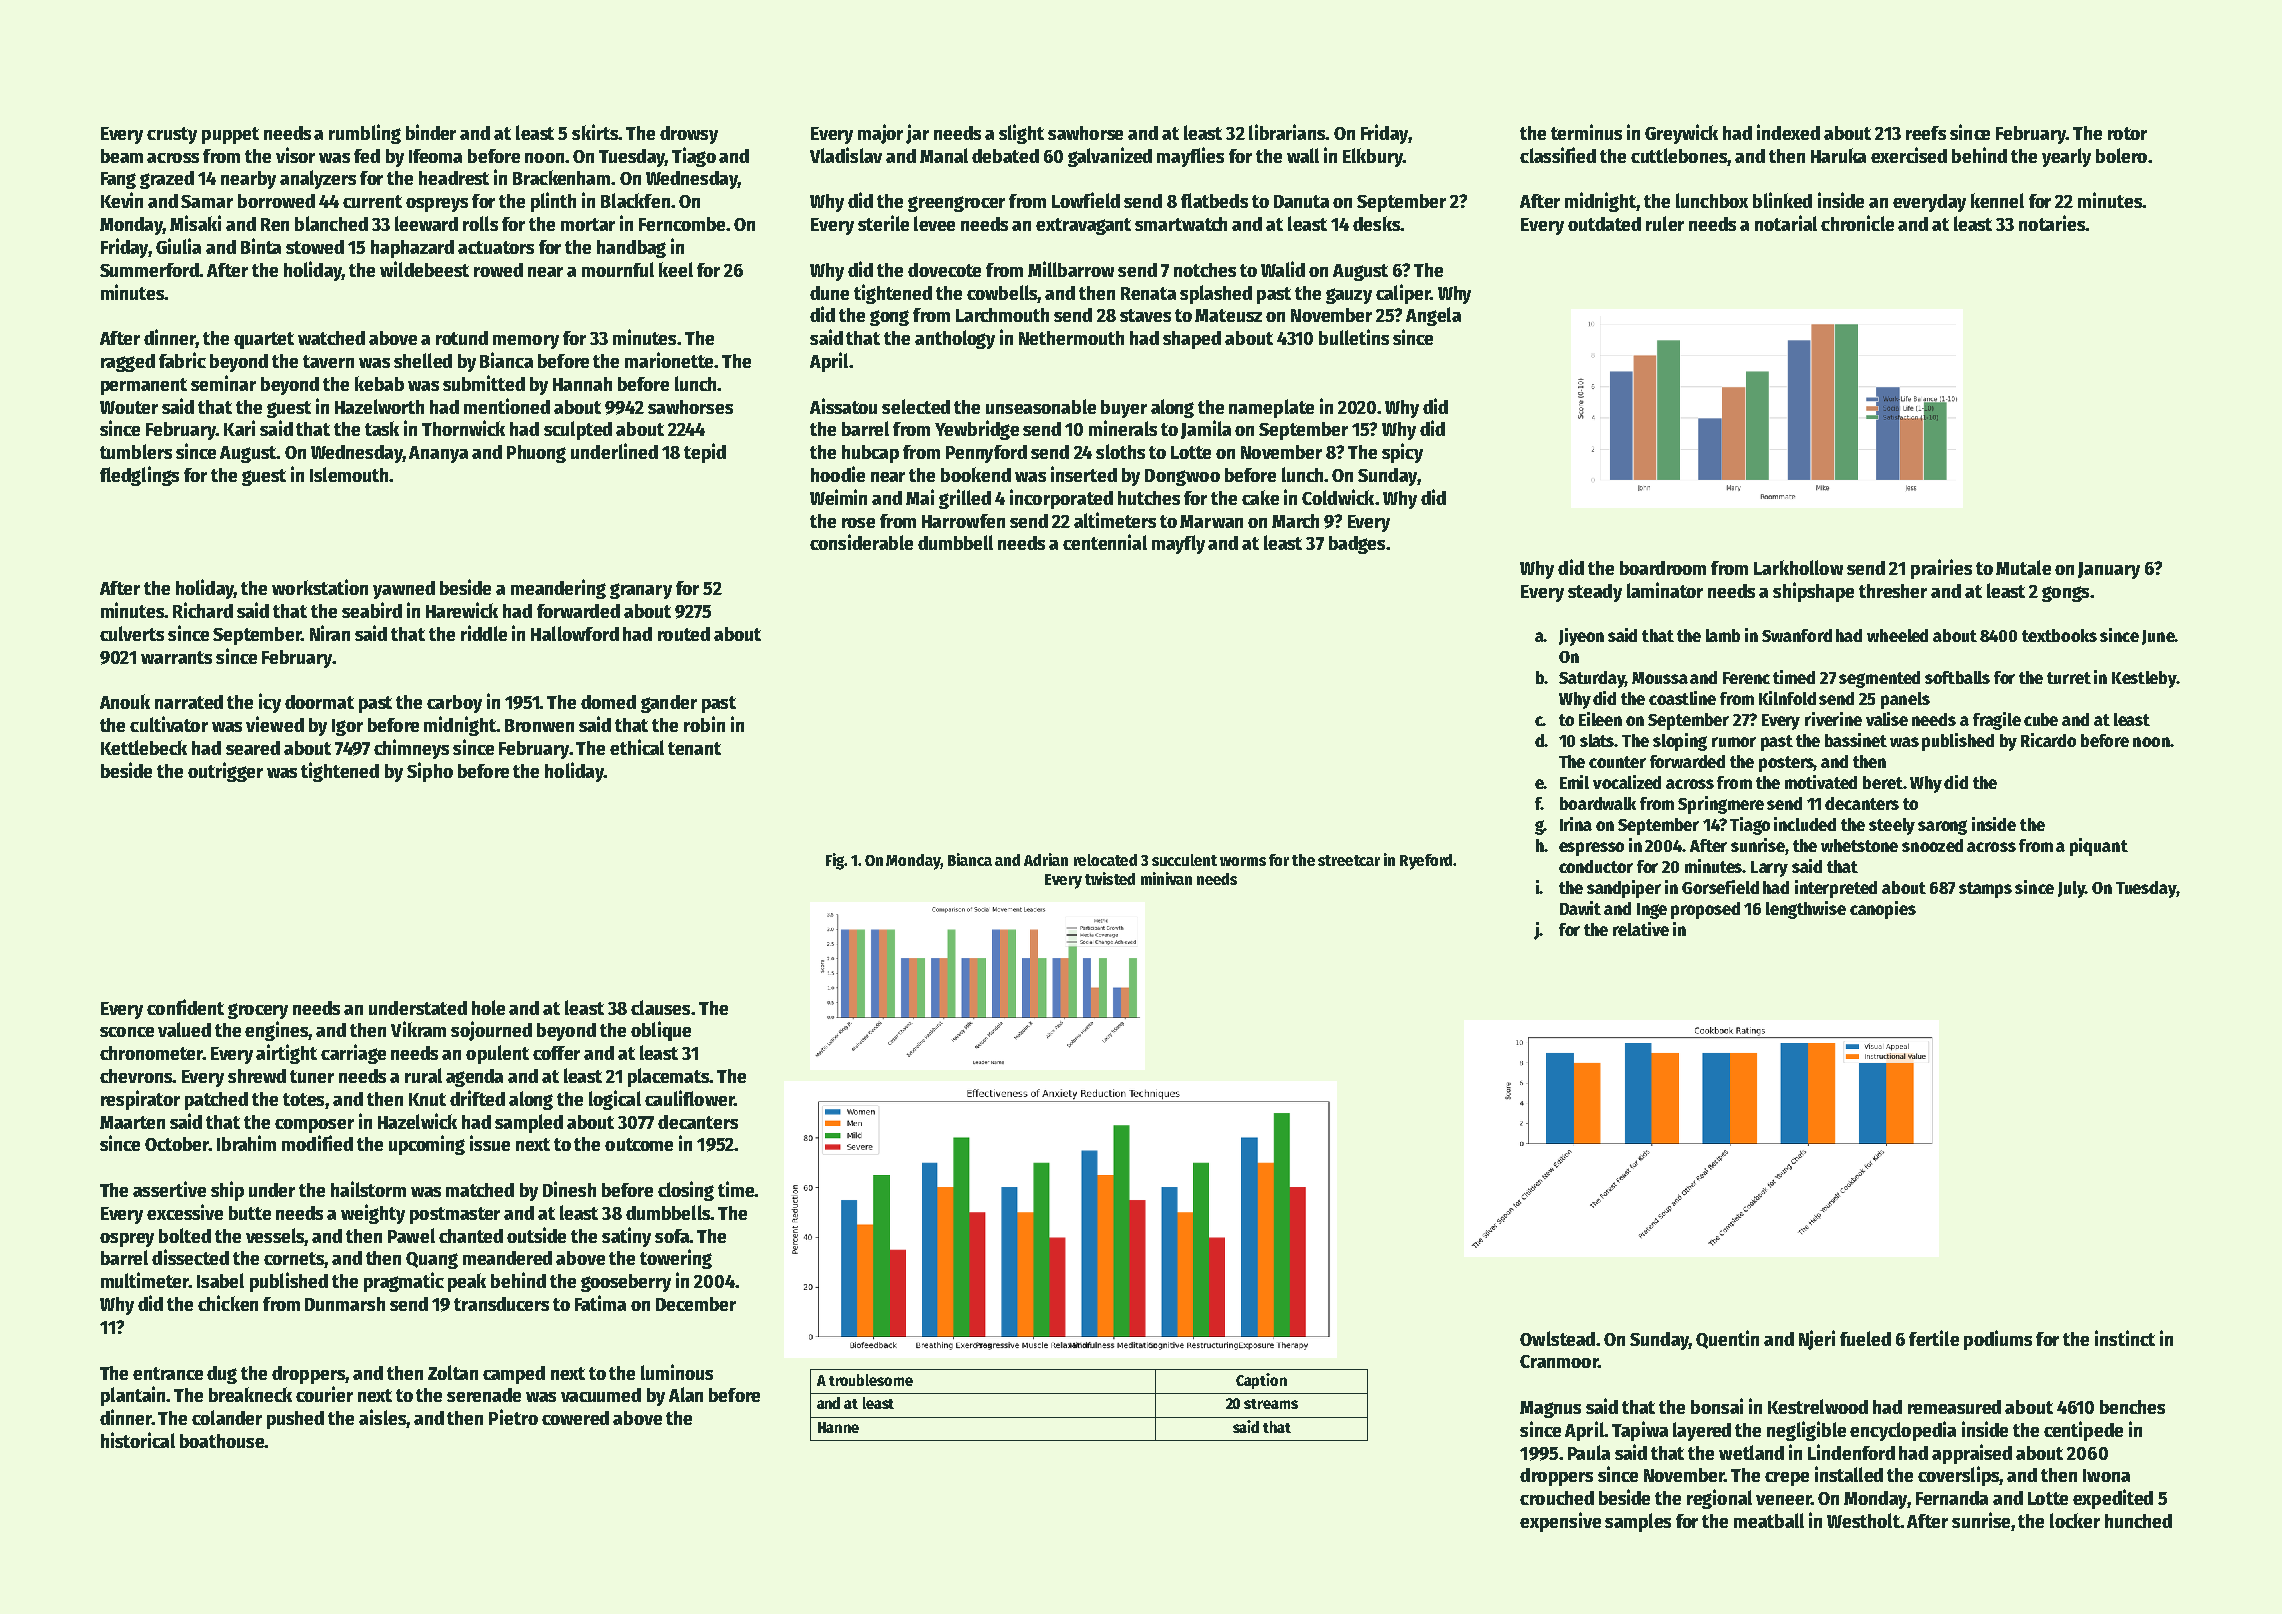  I want to click on Isabel, so click(220, 1280).
